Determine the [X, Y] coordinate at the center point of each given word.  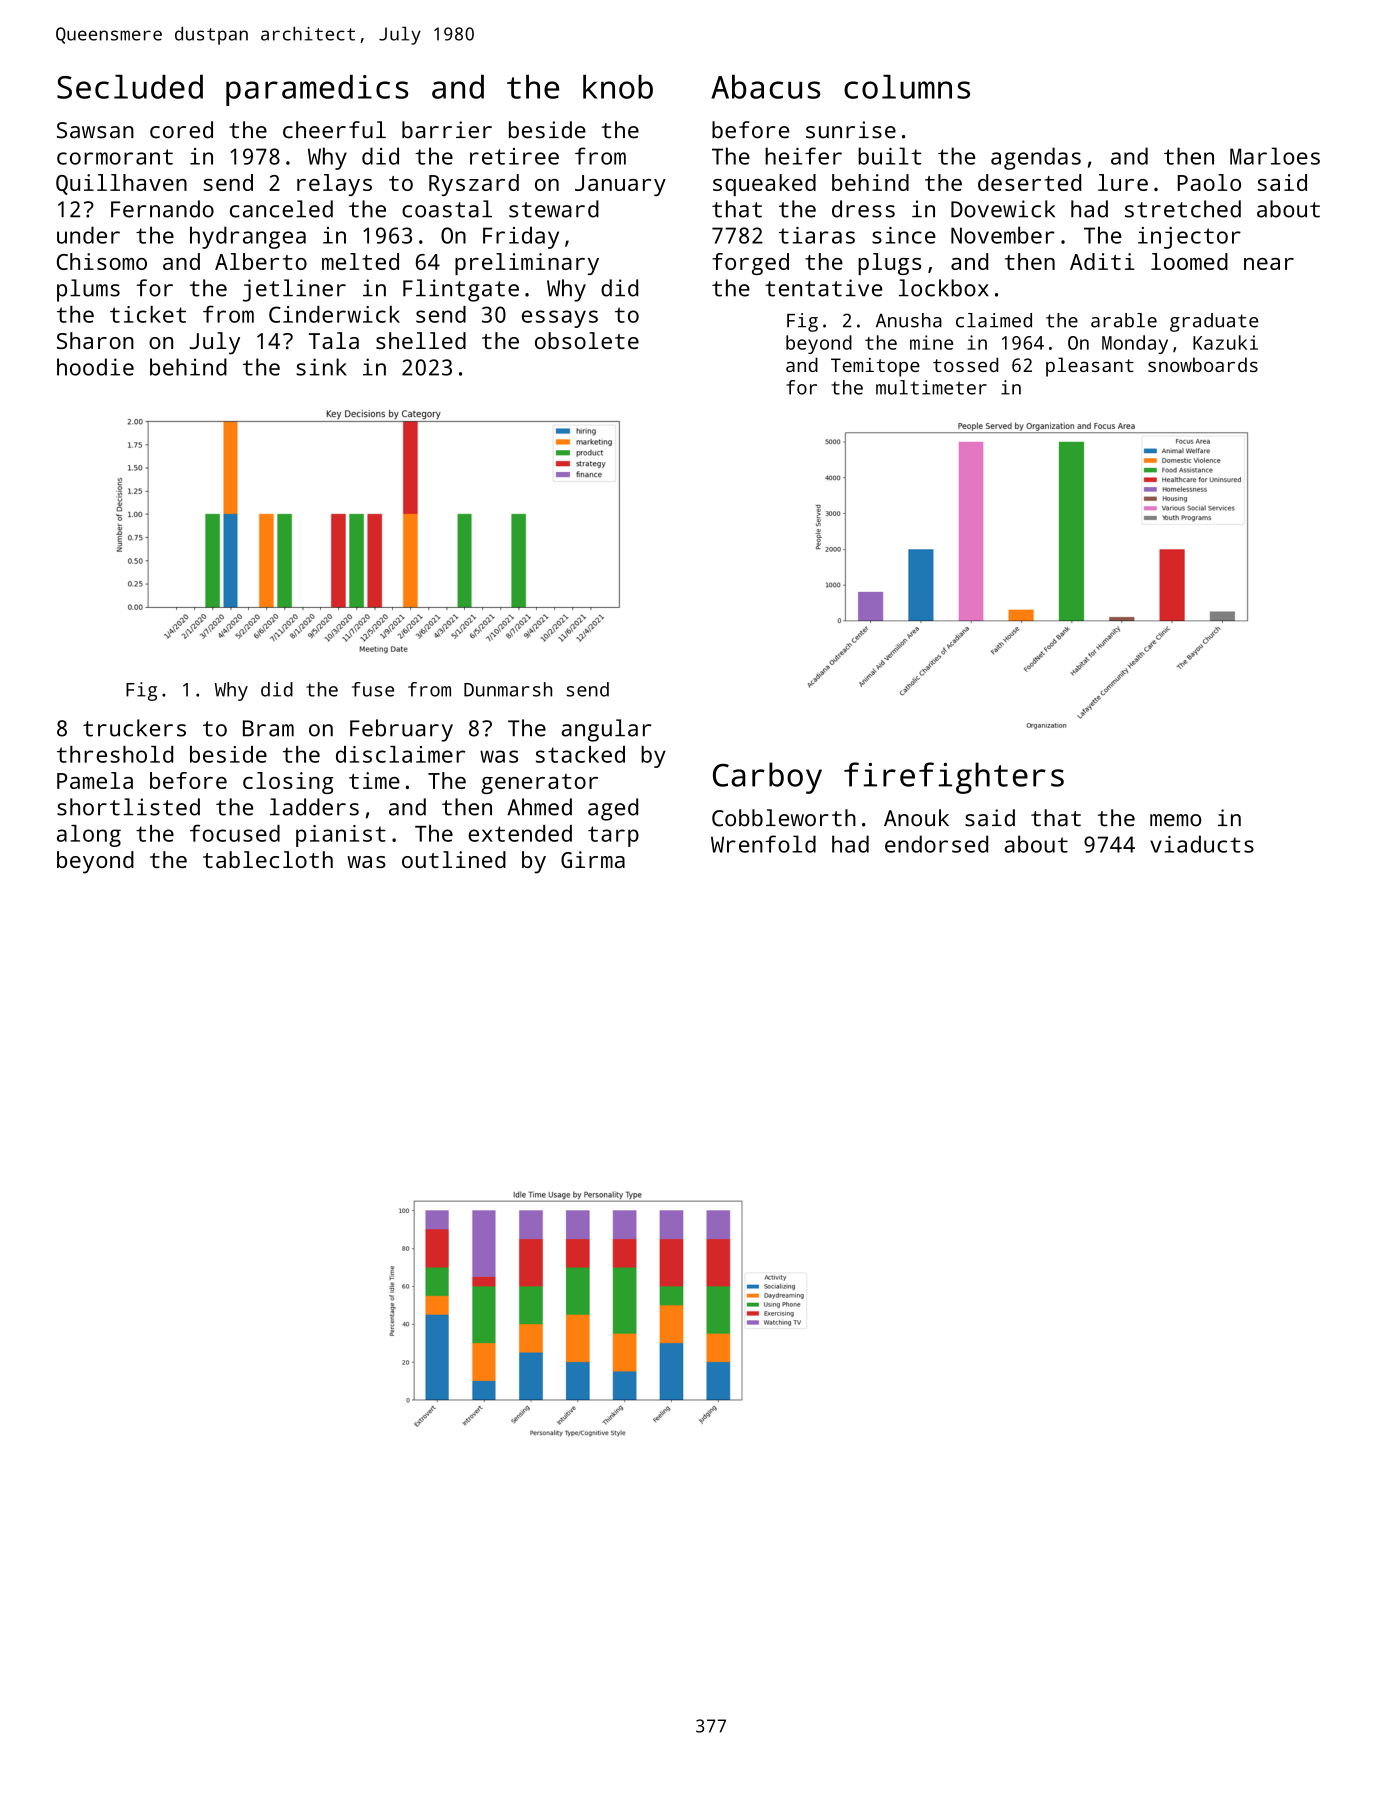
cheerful [334, 130]
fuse [373, 689]
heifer [803, 156]
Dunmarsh [508, 689]
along [89, 836]
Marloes [1275, 156]
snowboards [1203, 364]
